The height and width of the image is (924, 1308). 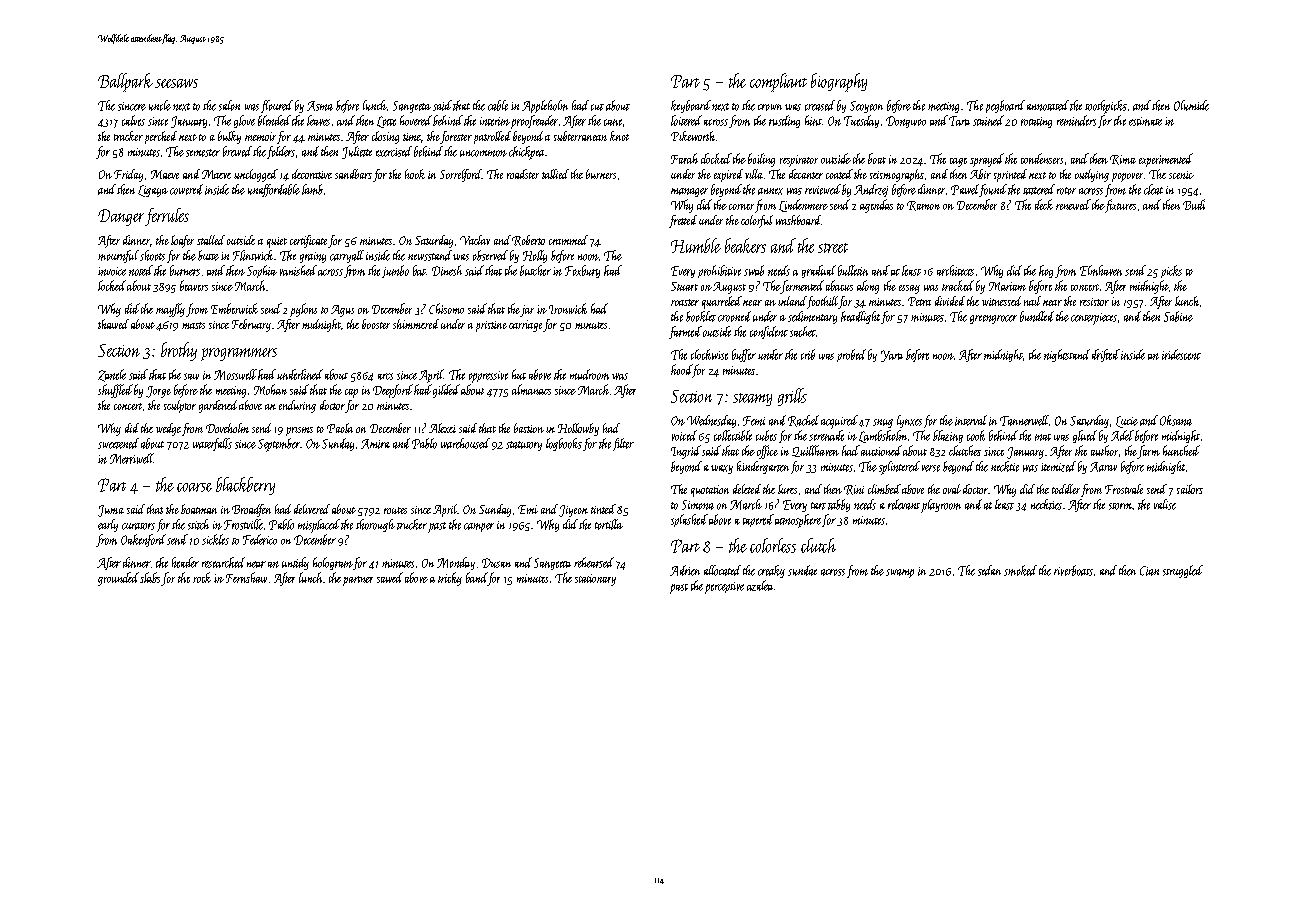 What do you see at coordinates (215, 539) in the image?
I see `sickles` at bounding box center [215, 539].
